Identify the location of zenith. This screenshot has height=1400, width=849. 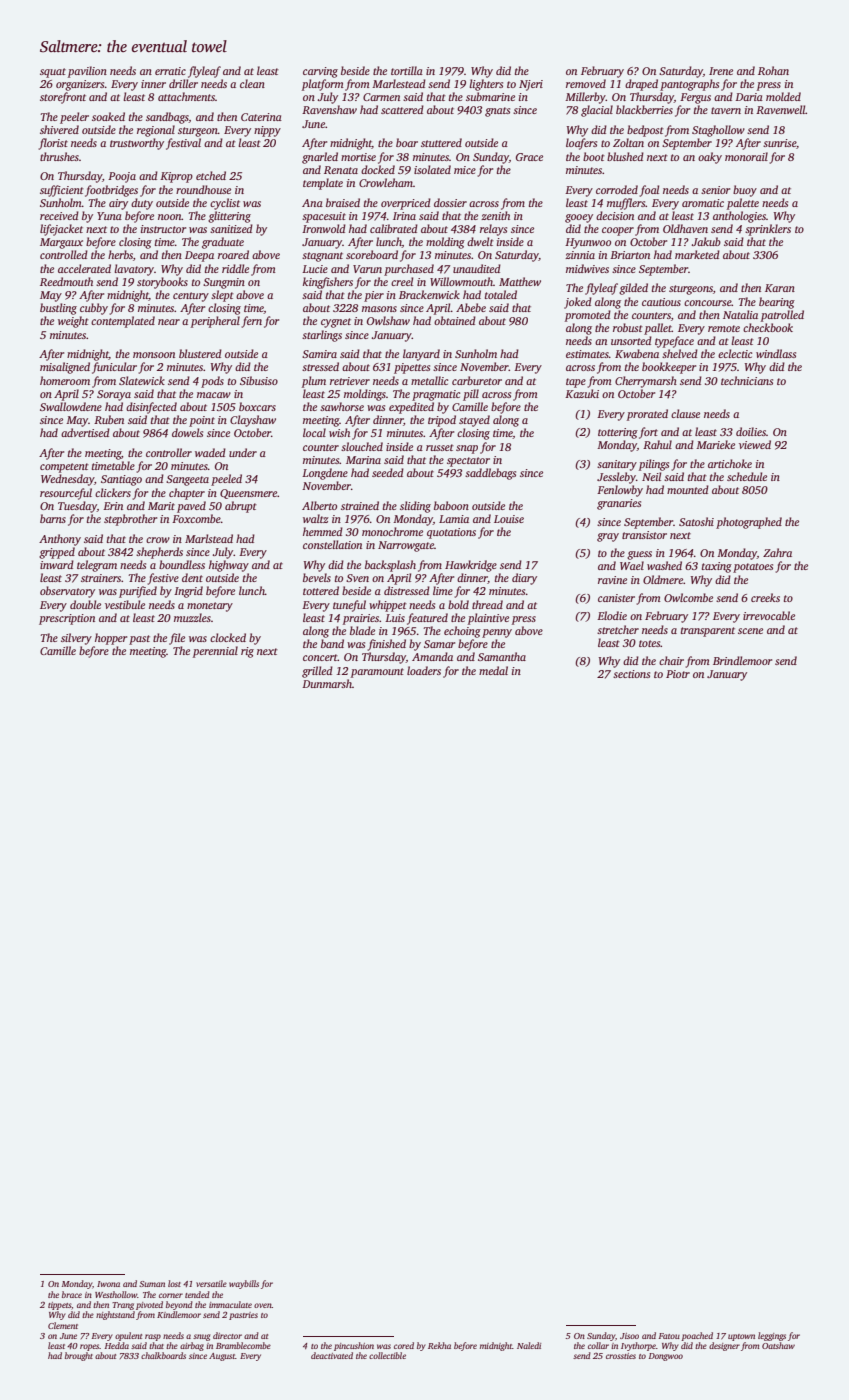
(495, 215).
